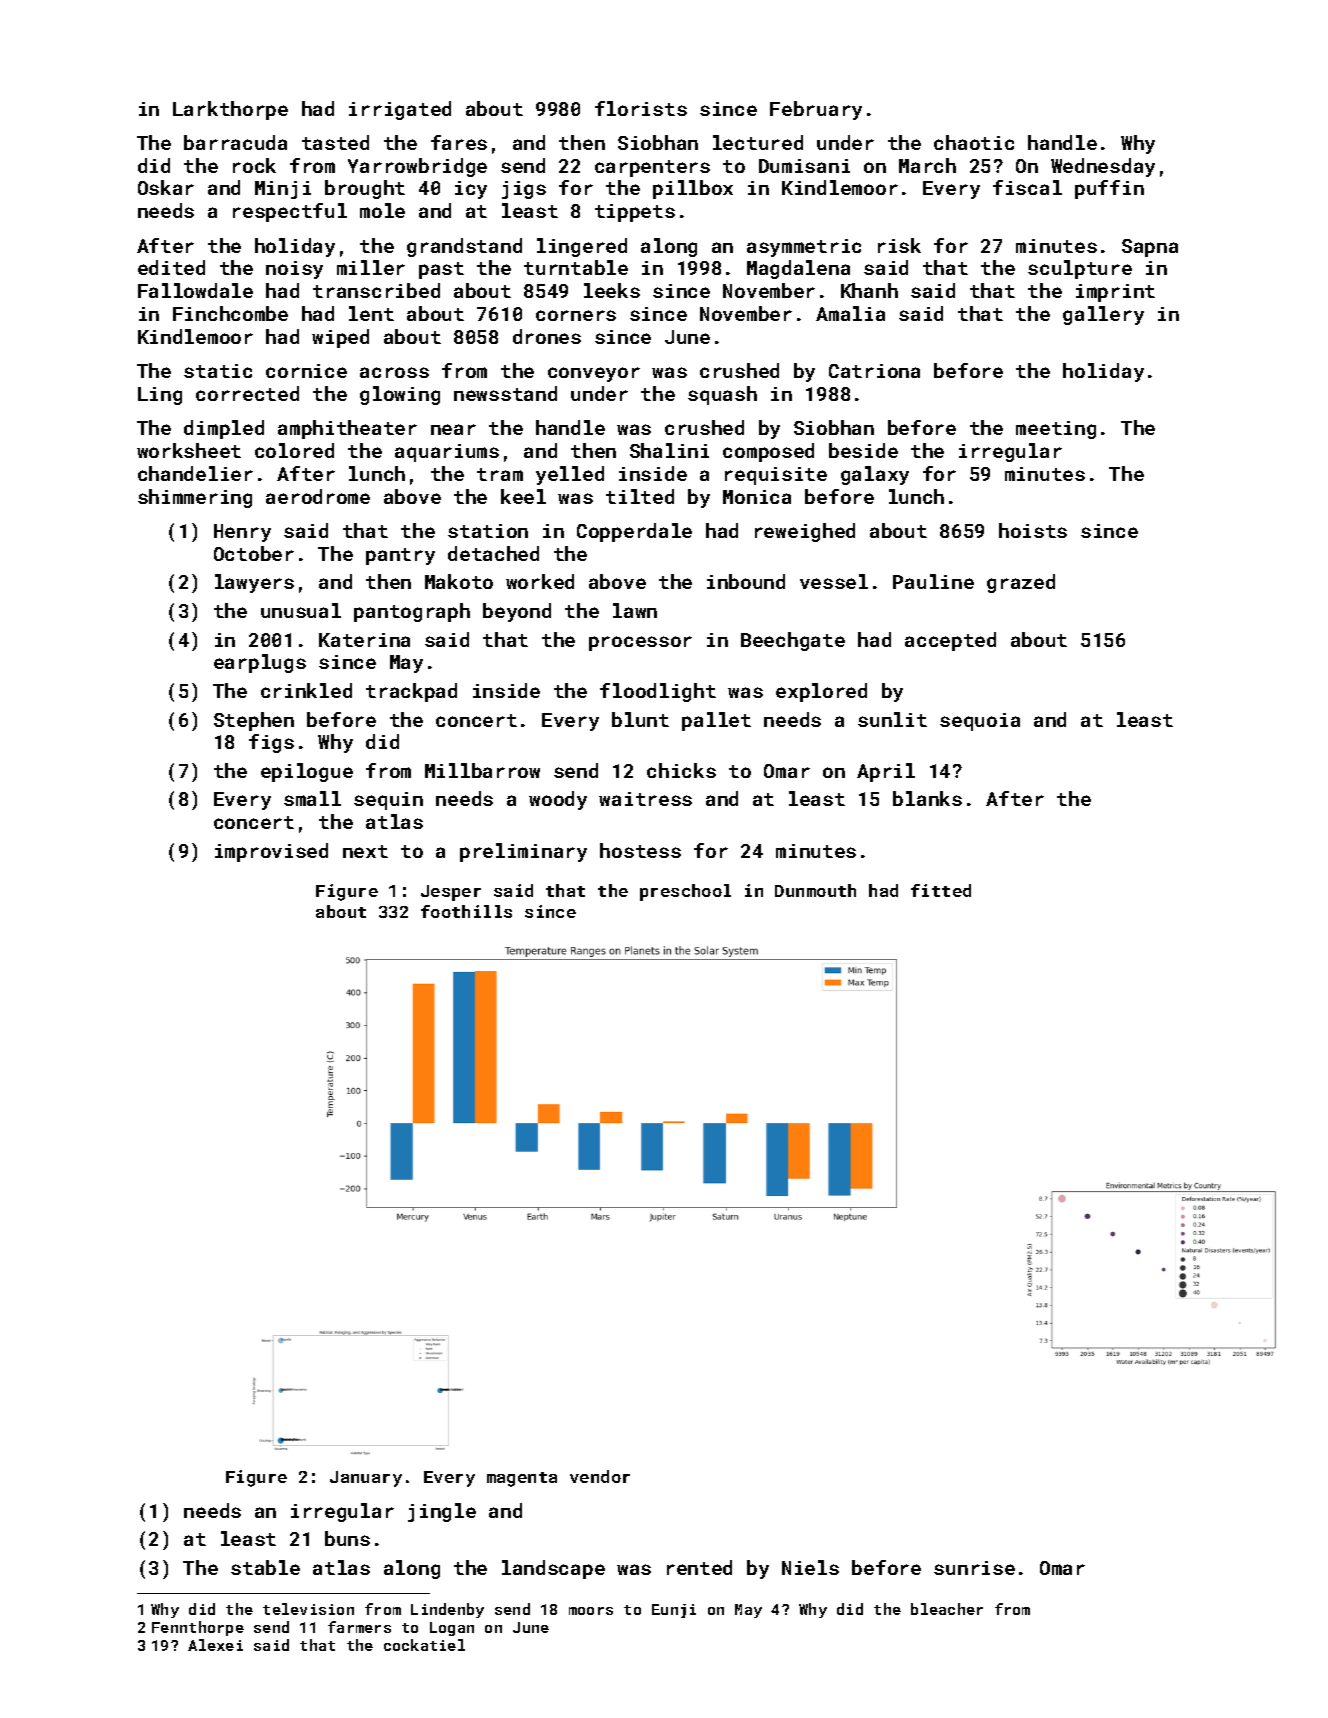 Image resolution: width=1328 pixels, height=1718 pixels. What do you see at coordinates (600, 1476) in the image?
I see `vendor` at bounding box center [600, 1476].
